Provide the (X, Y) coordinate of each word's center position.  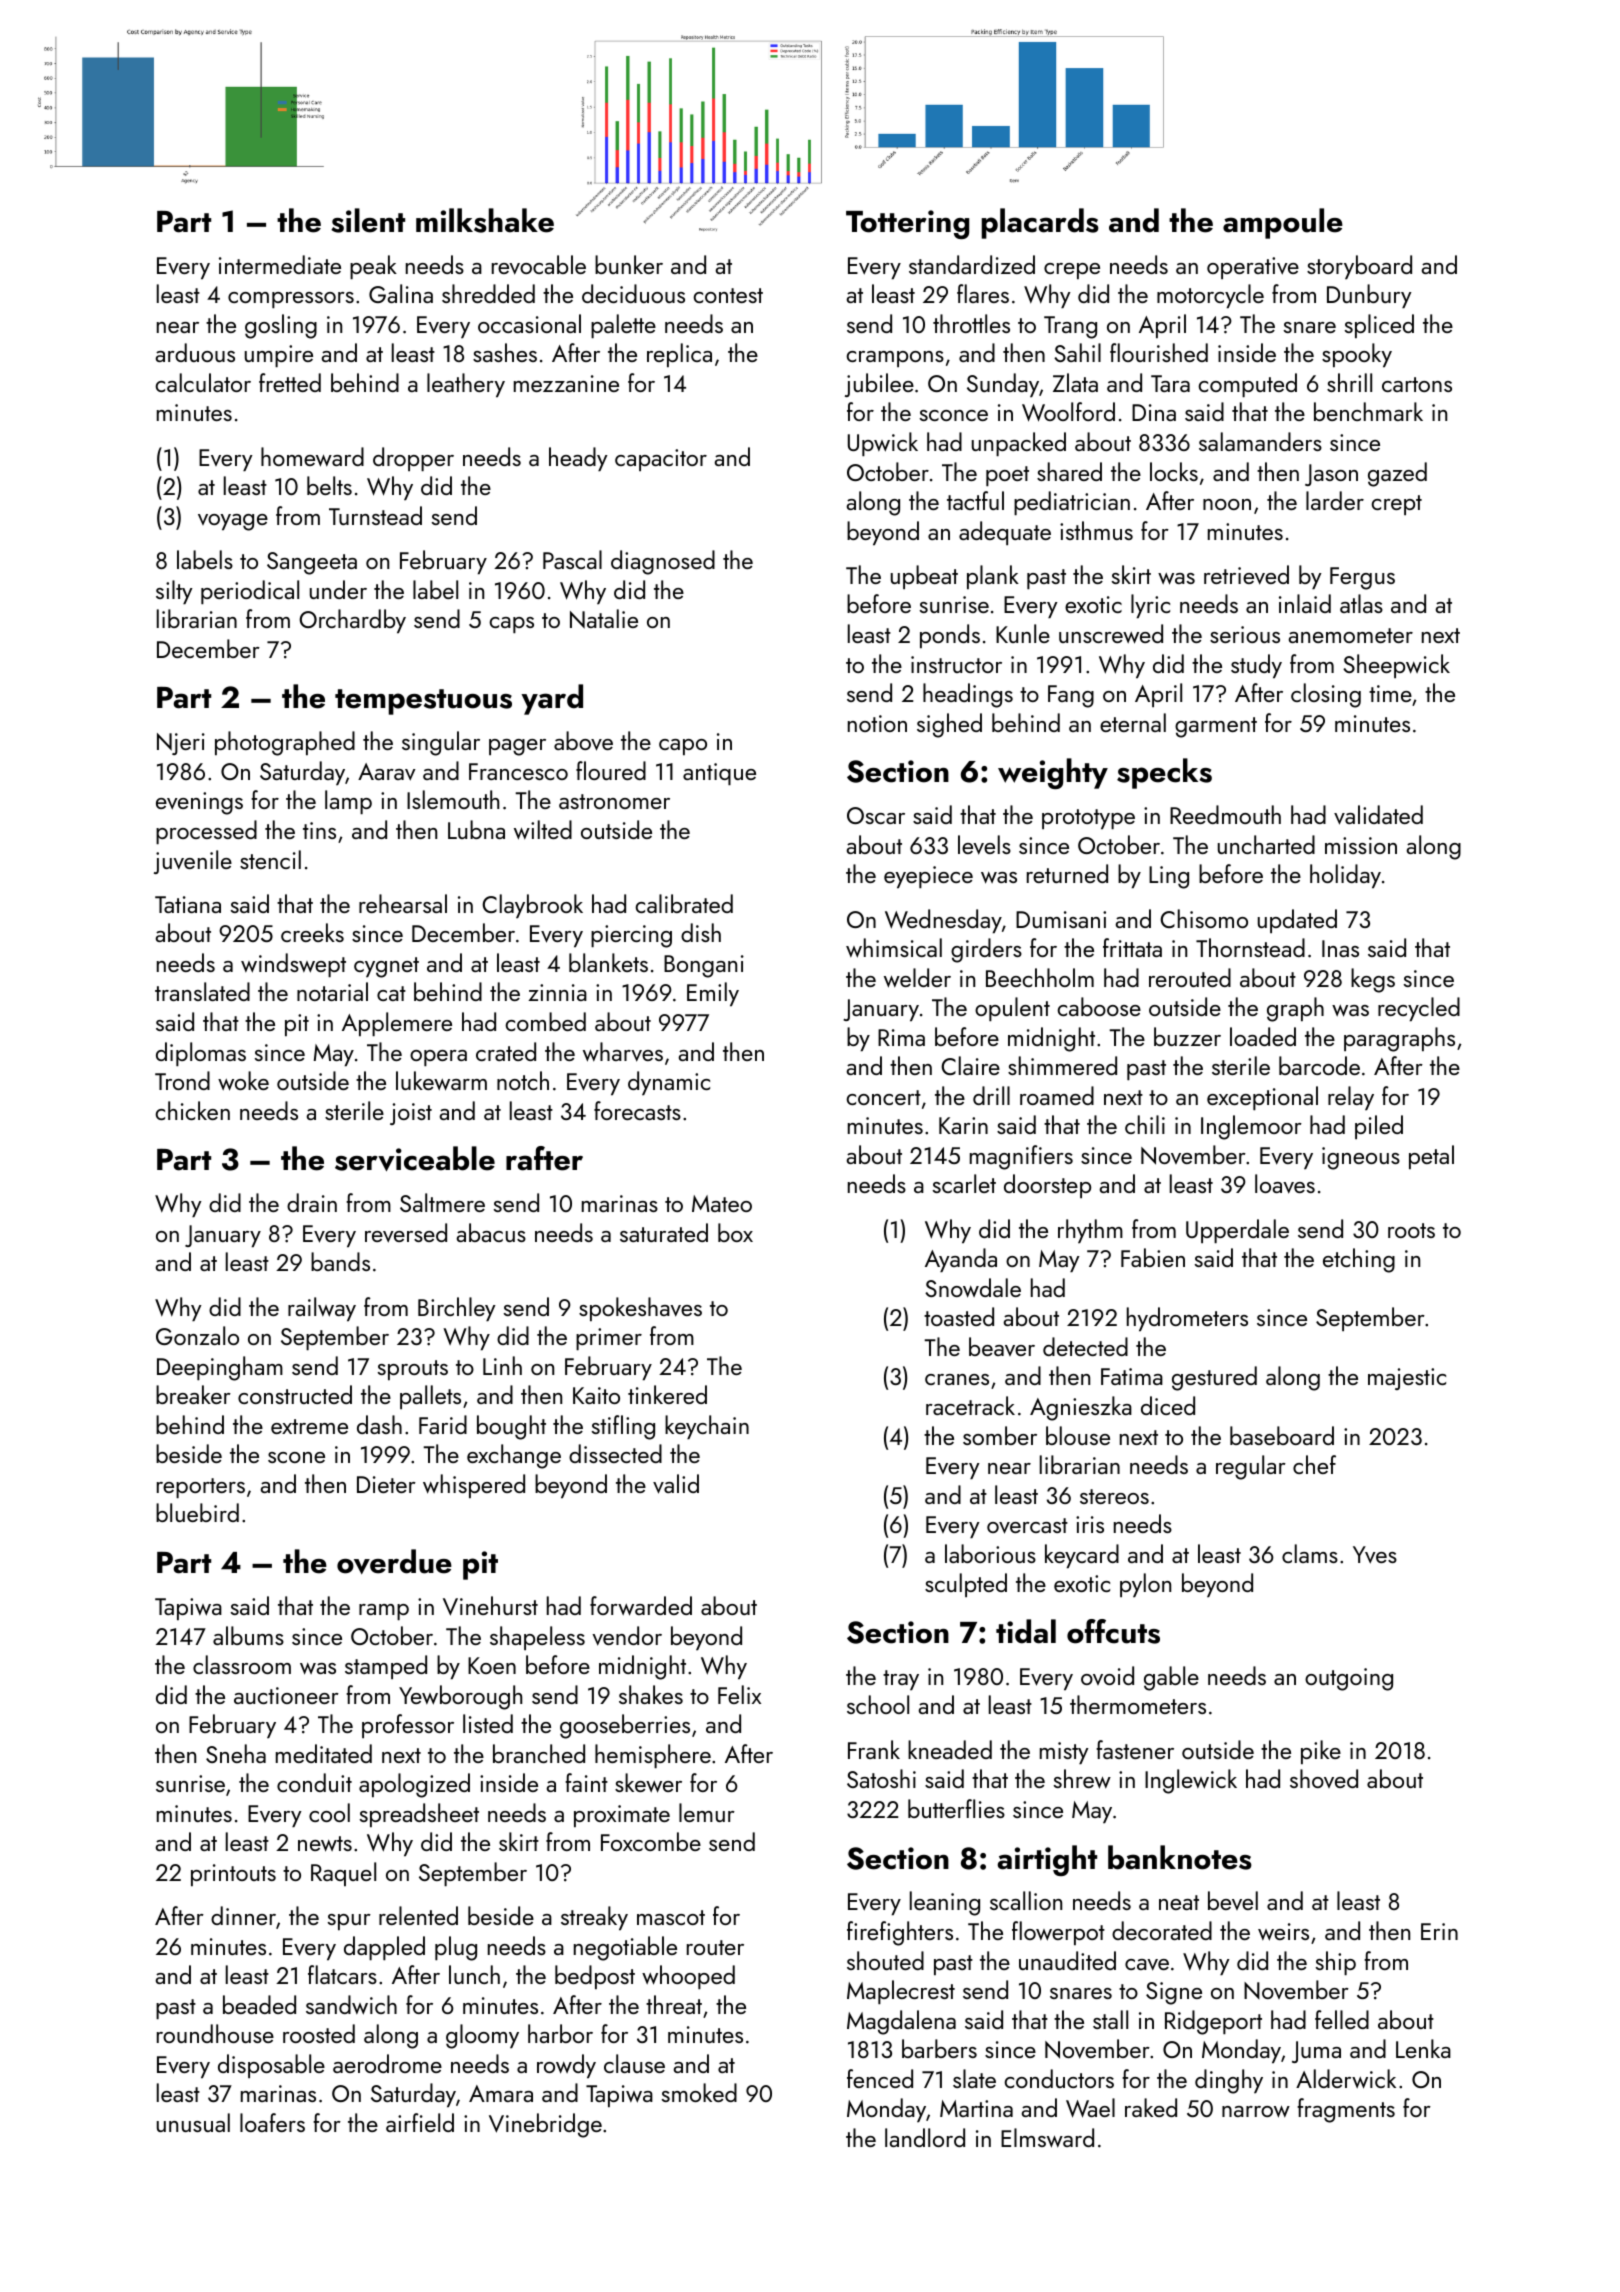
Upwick (883, 444)
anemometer (1350, 635)
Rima (901, 1037)
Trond (182, 1080)
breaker (193, 1394)
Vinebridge (545, 2125)
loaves (1285, 1184)
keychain (707, 1427)
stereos (1114, 1496)
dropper (413, 459)
